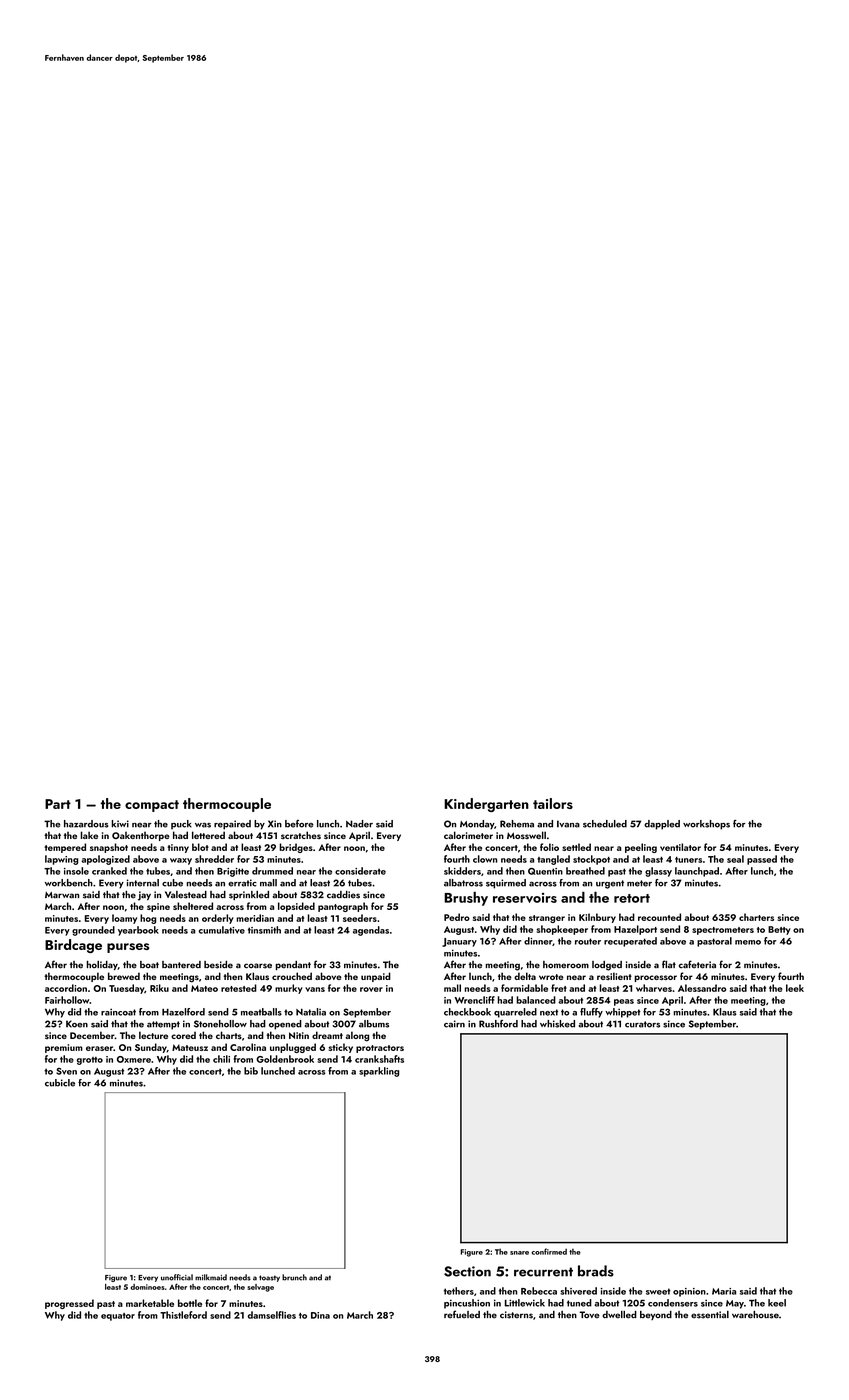 The image size is (849, 1400). I want to click on grounded, so click(93, 931).
